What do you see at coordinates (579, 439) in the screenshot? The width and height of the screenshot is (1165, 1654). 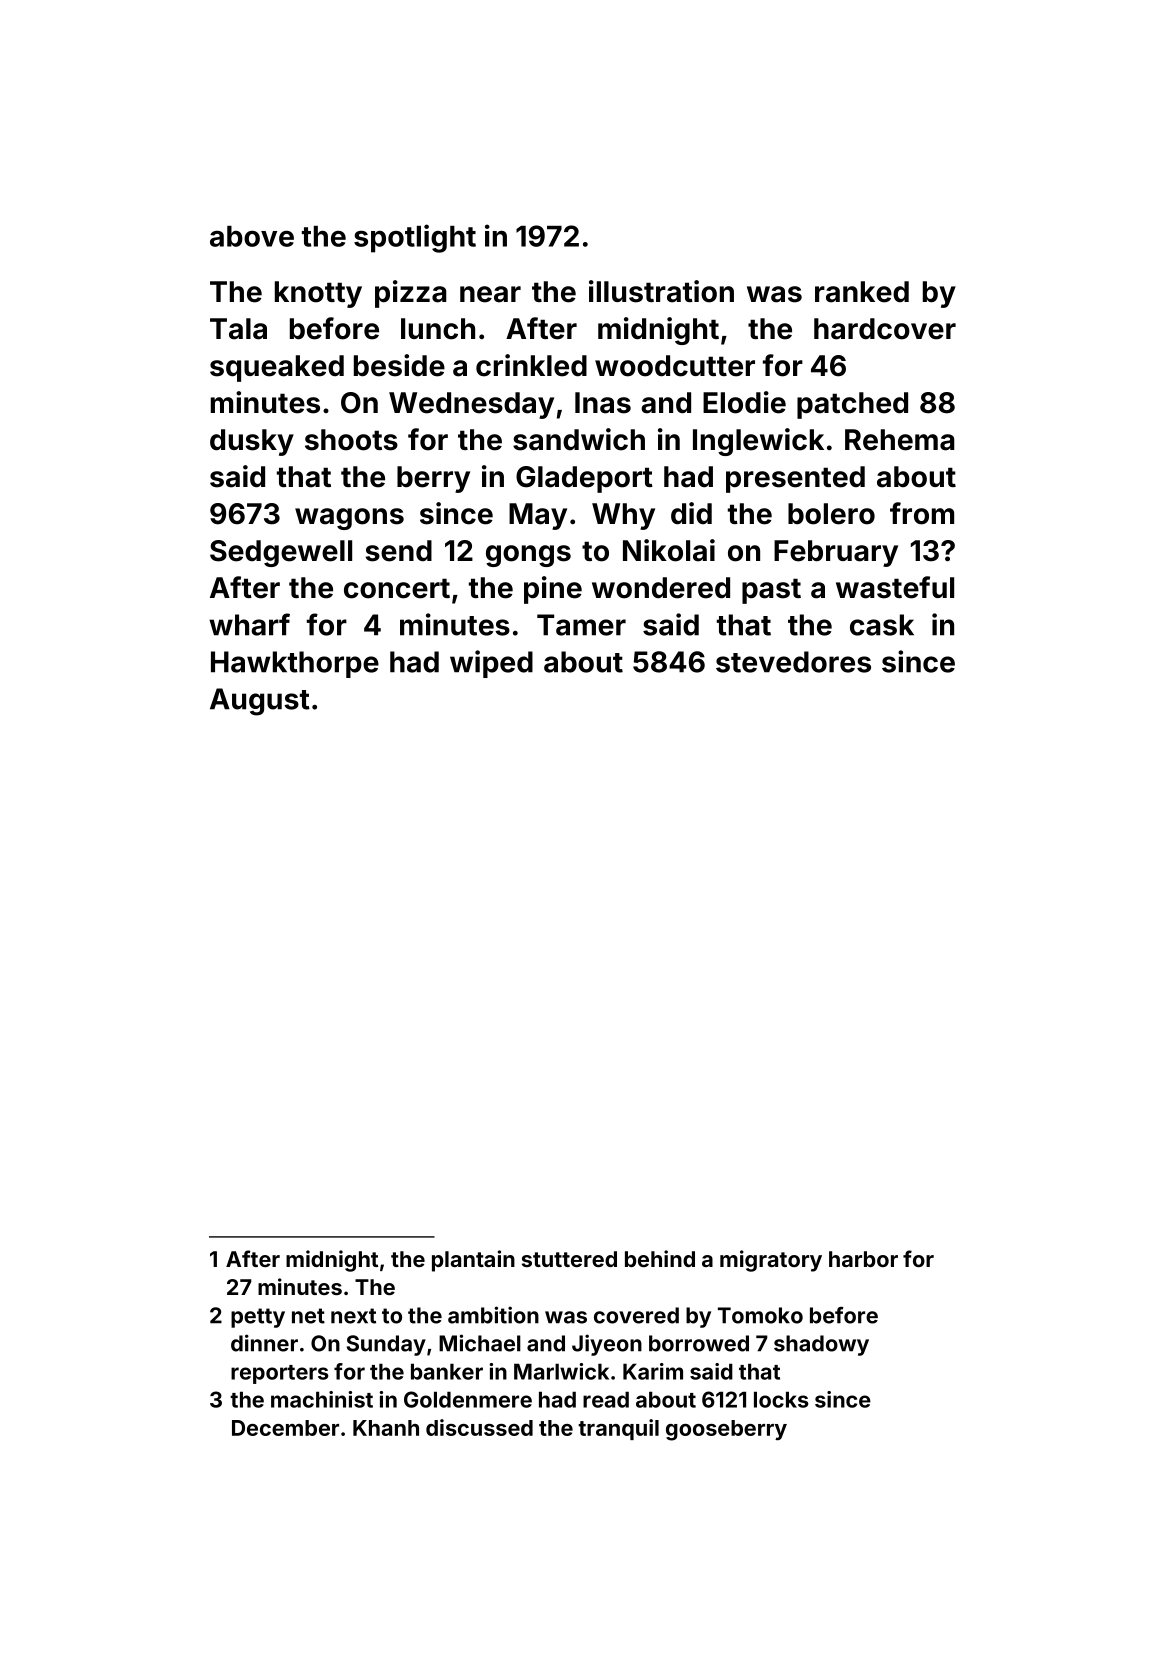 I see `sandwich` at bounding box center [579, 439].
